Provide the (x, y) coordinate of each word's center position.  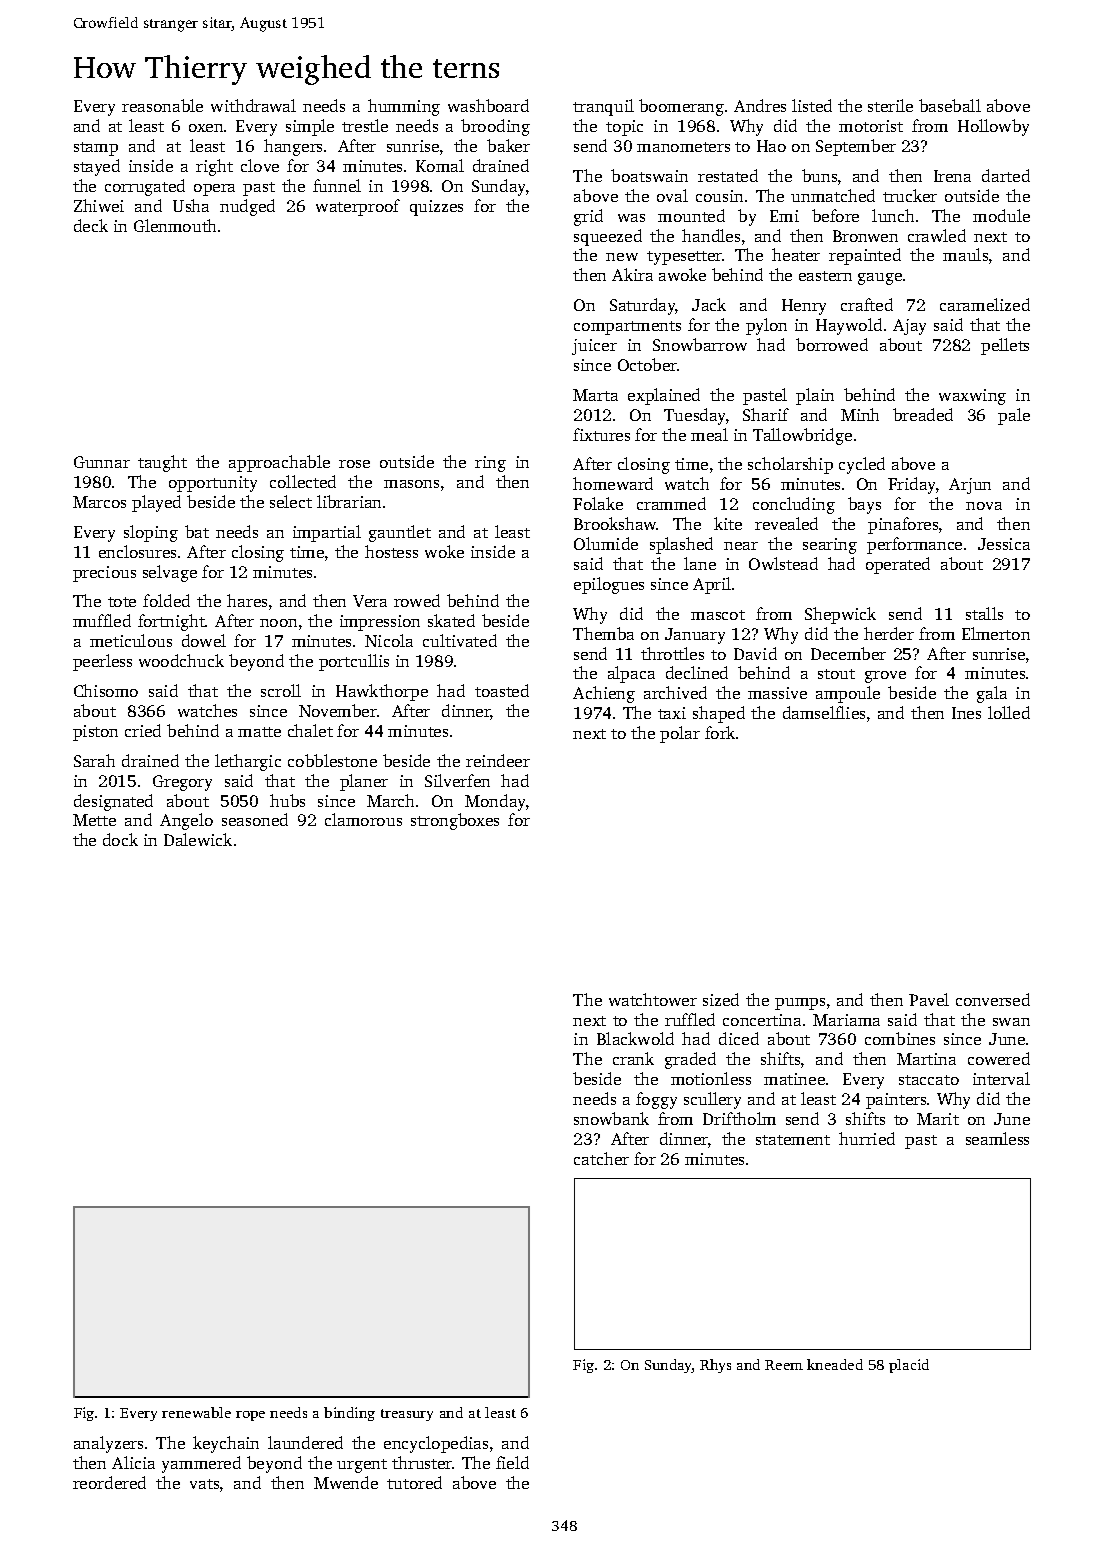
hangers (293, 147)
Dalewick (198, 839)
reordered (109, 1482)
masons (411, 484)
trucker (910, 195)
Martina (926, 1059)
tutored (414, 1482)
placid (909, 1366)
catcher (601, 1158)
